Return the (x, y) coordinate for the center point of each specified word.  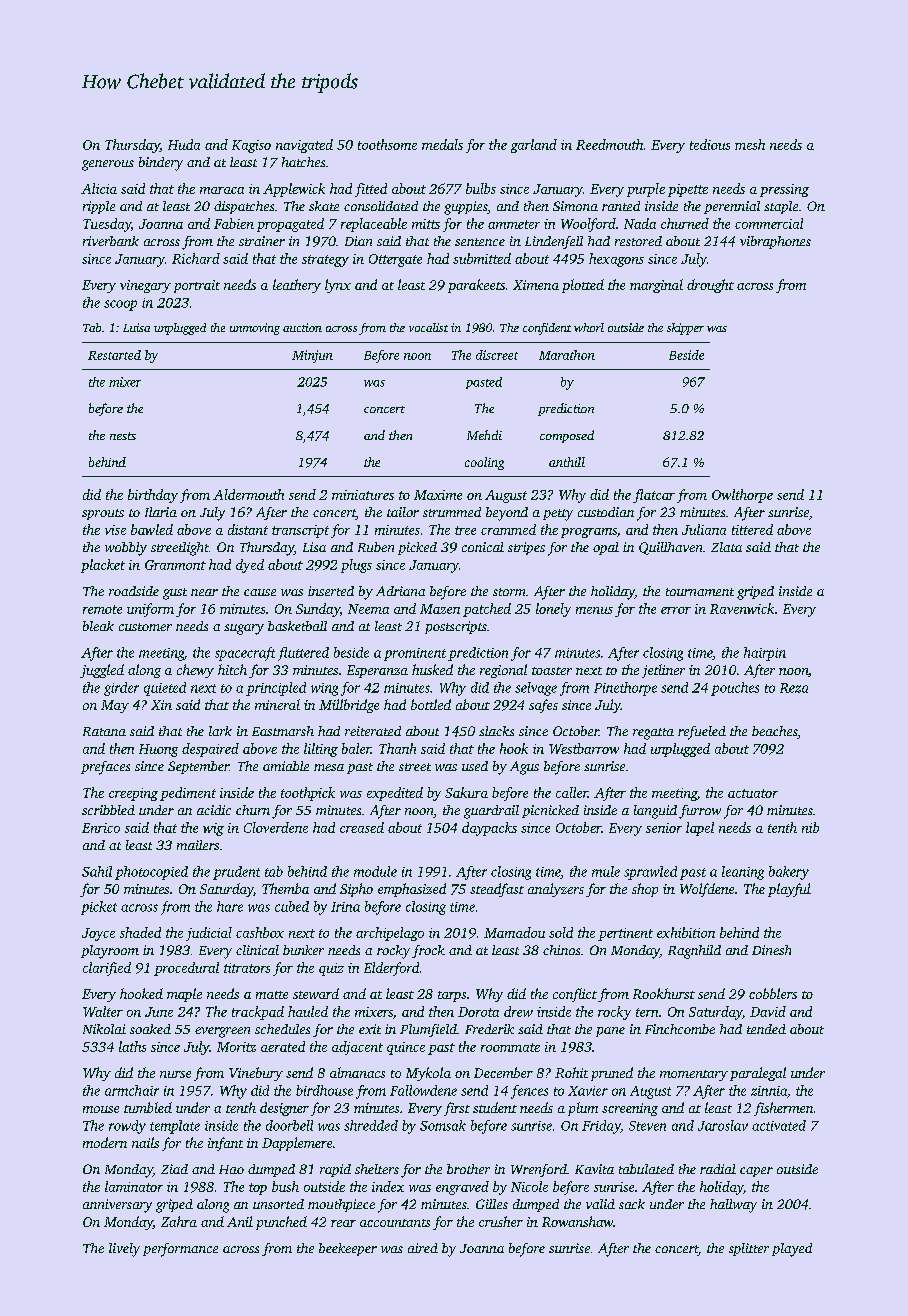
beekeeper (348, 1249)
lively (124, 1250)
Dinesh (771, 950)
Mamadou (514, 932)
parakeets (476, 286)
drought (710, 286)
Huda (184, 144)
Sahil (97, 871)
